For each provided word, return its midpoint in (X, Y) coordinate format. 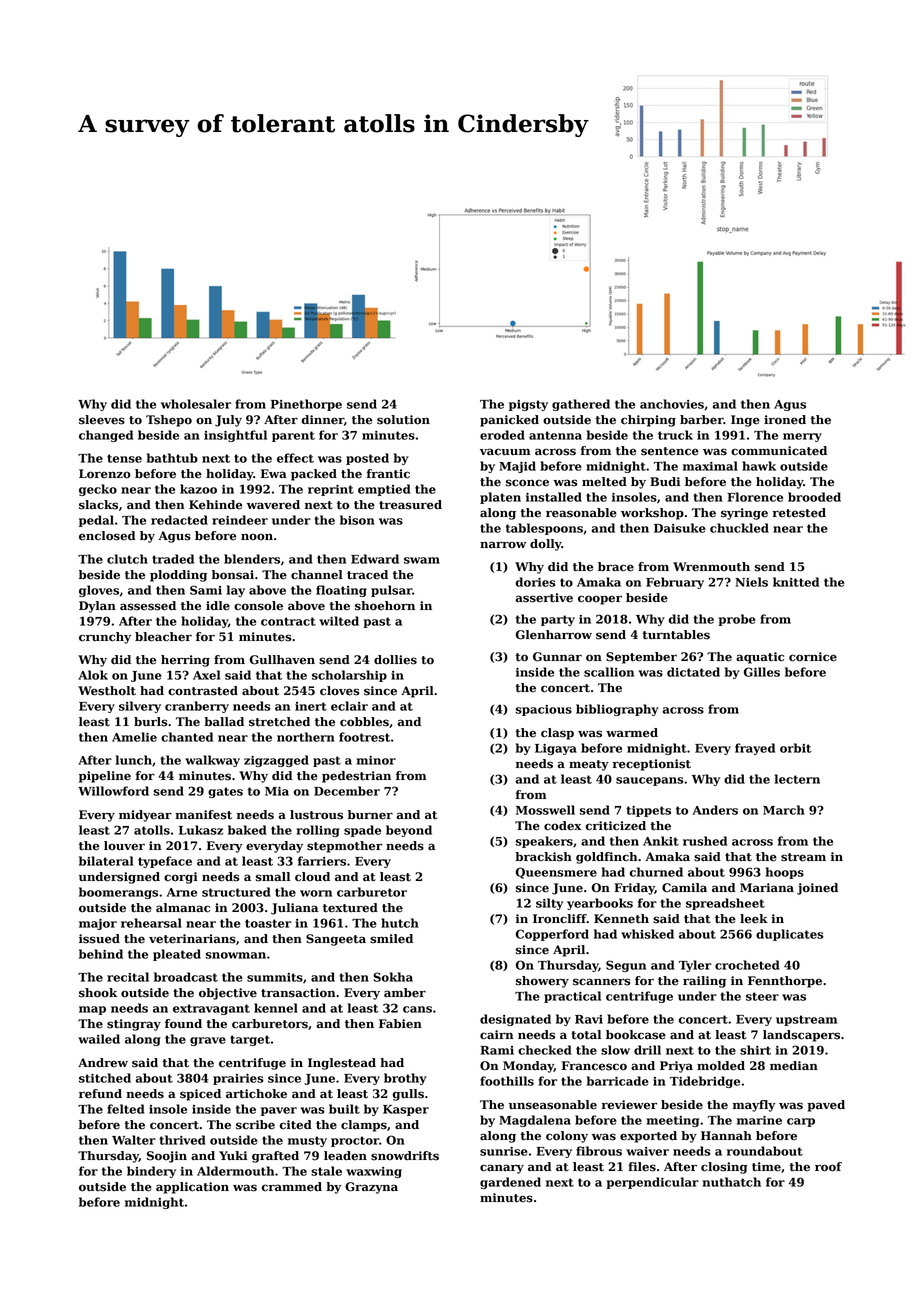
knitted (796, 582)
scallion (609, 672)
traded (173, 559)
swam (422, 560)
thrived (182, 1140)
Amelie (134, 737)
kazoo (198, 489)
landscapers (801, 1036)
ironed (785, 420)
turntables (676, 635)
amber (405, 993)
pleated (177, 955)
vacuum (505, 452)
